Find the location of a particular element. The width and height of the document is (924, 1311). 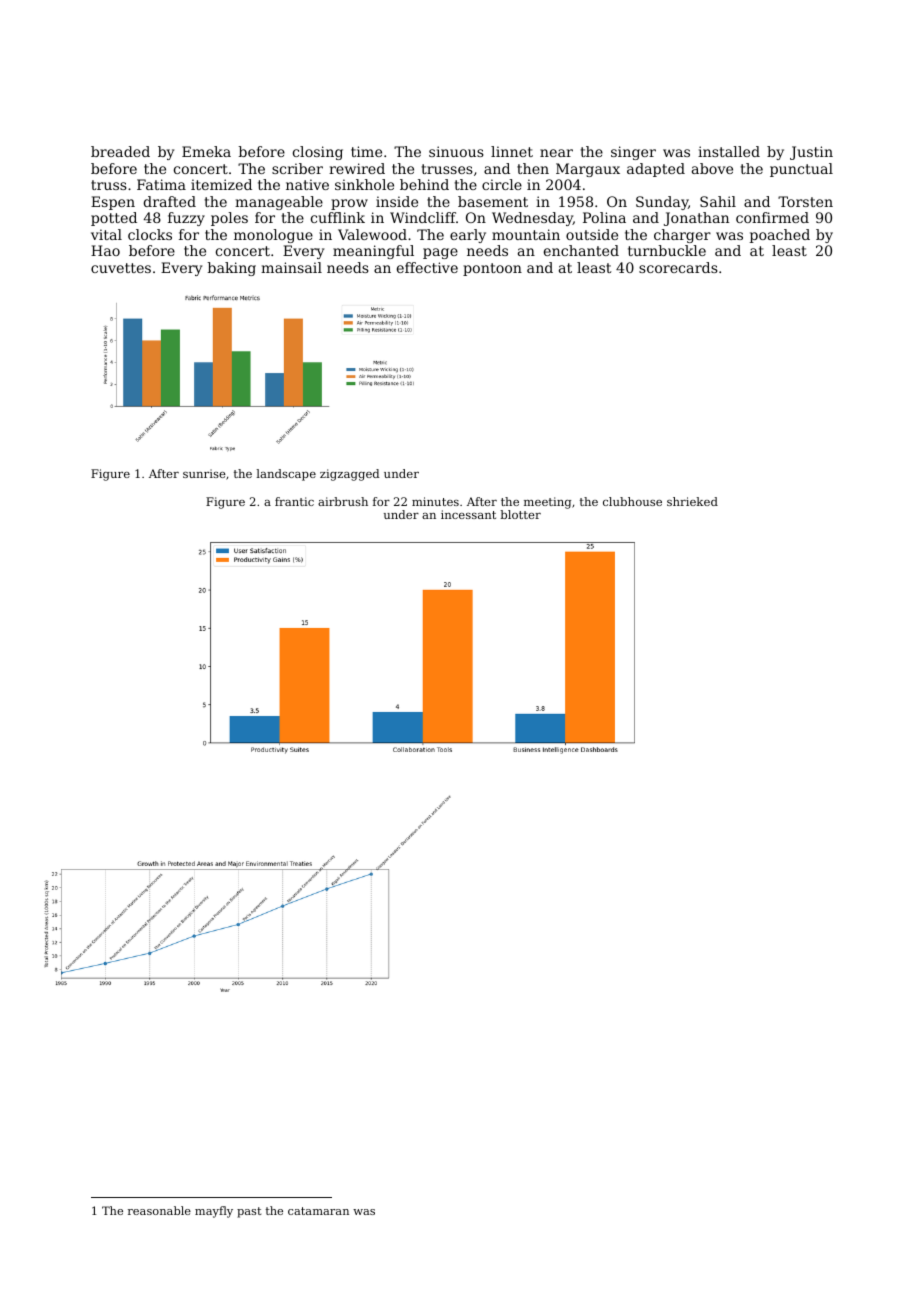

reasonable is located at coordinates (159, 1210).
